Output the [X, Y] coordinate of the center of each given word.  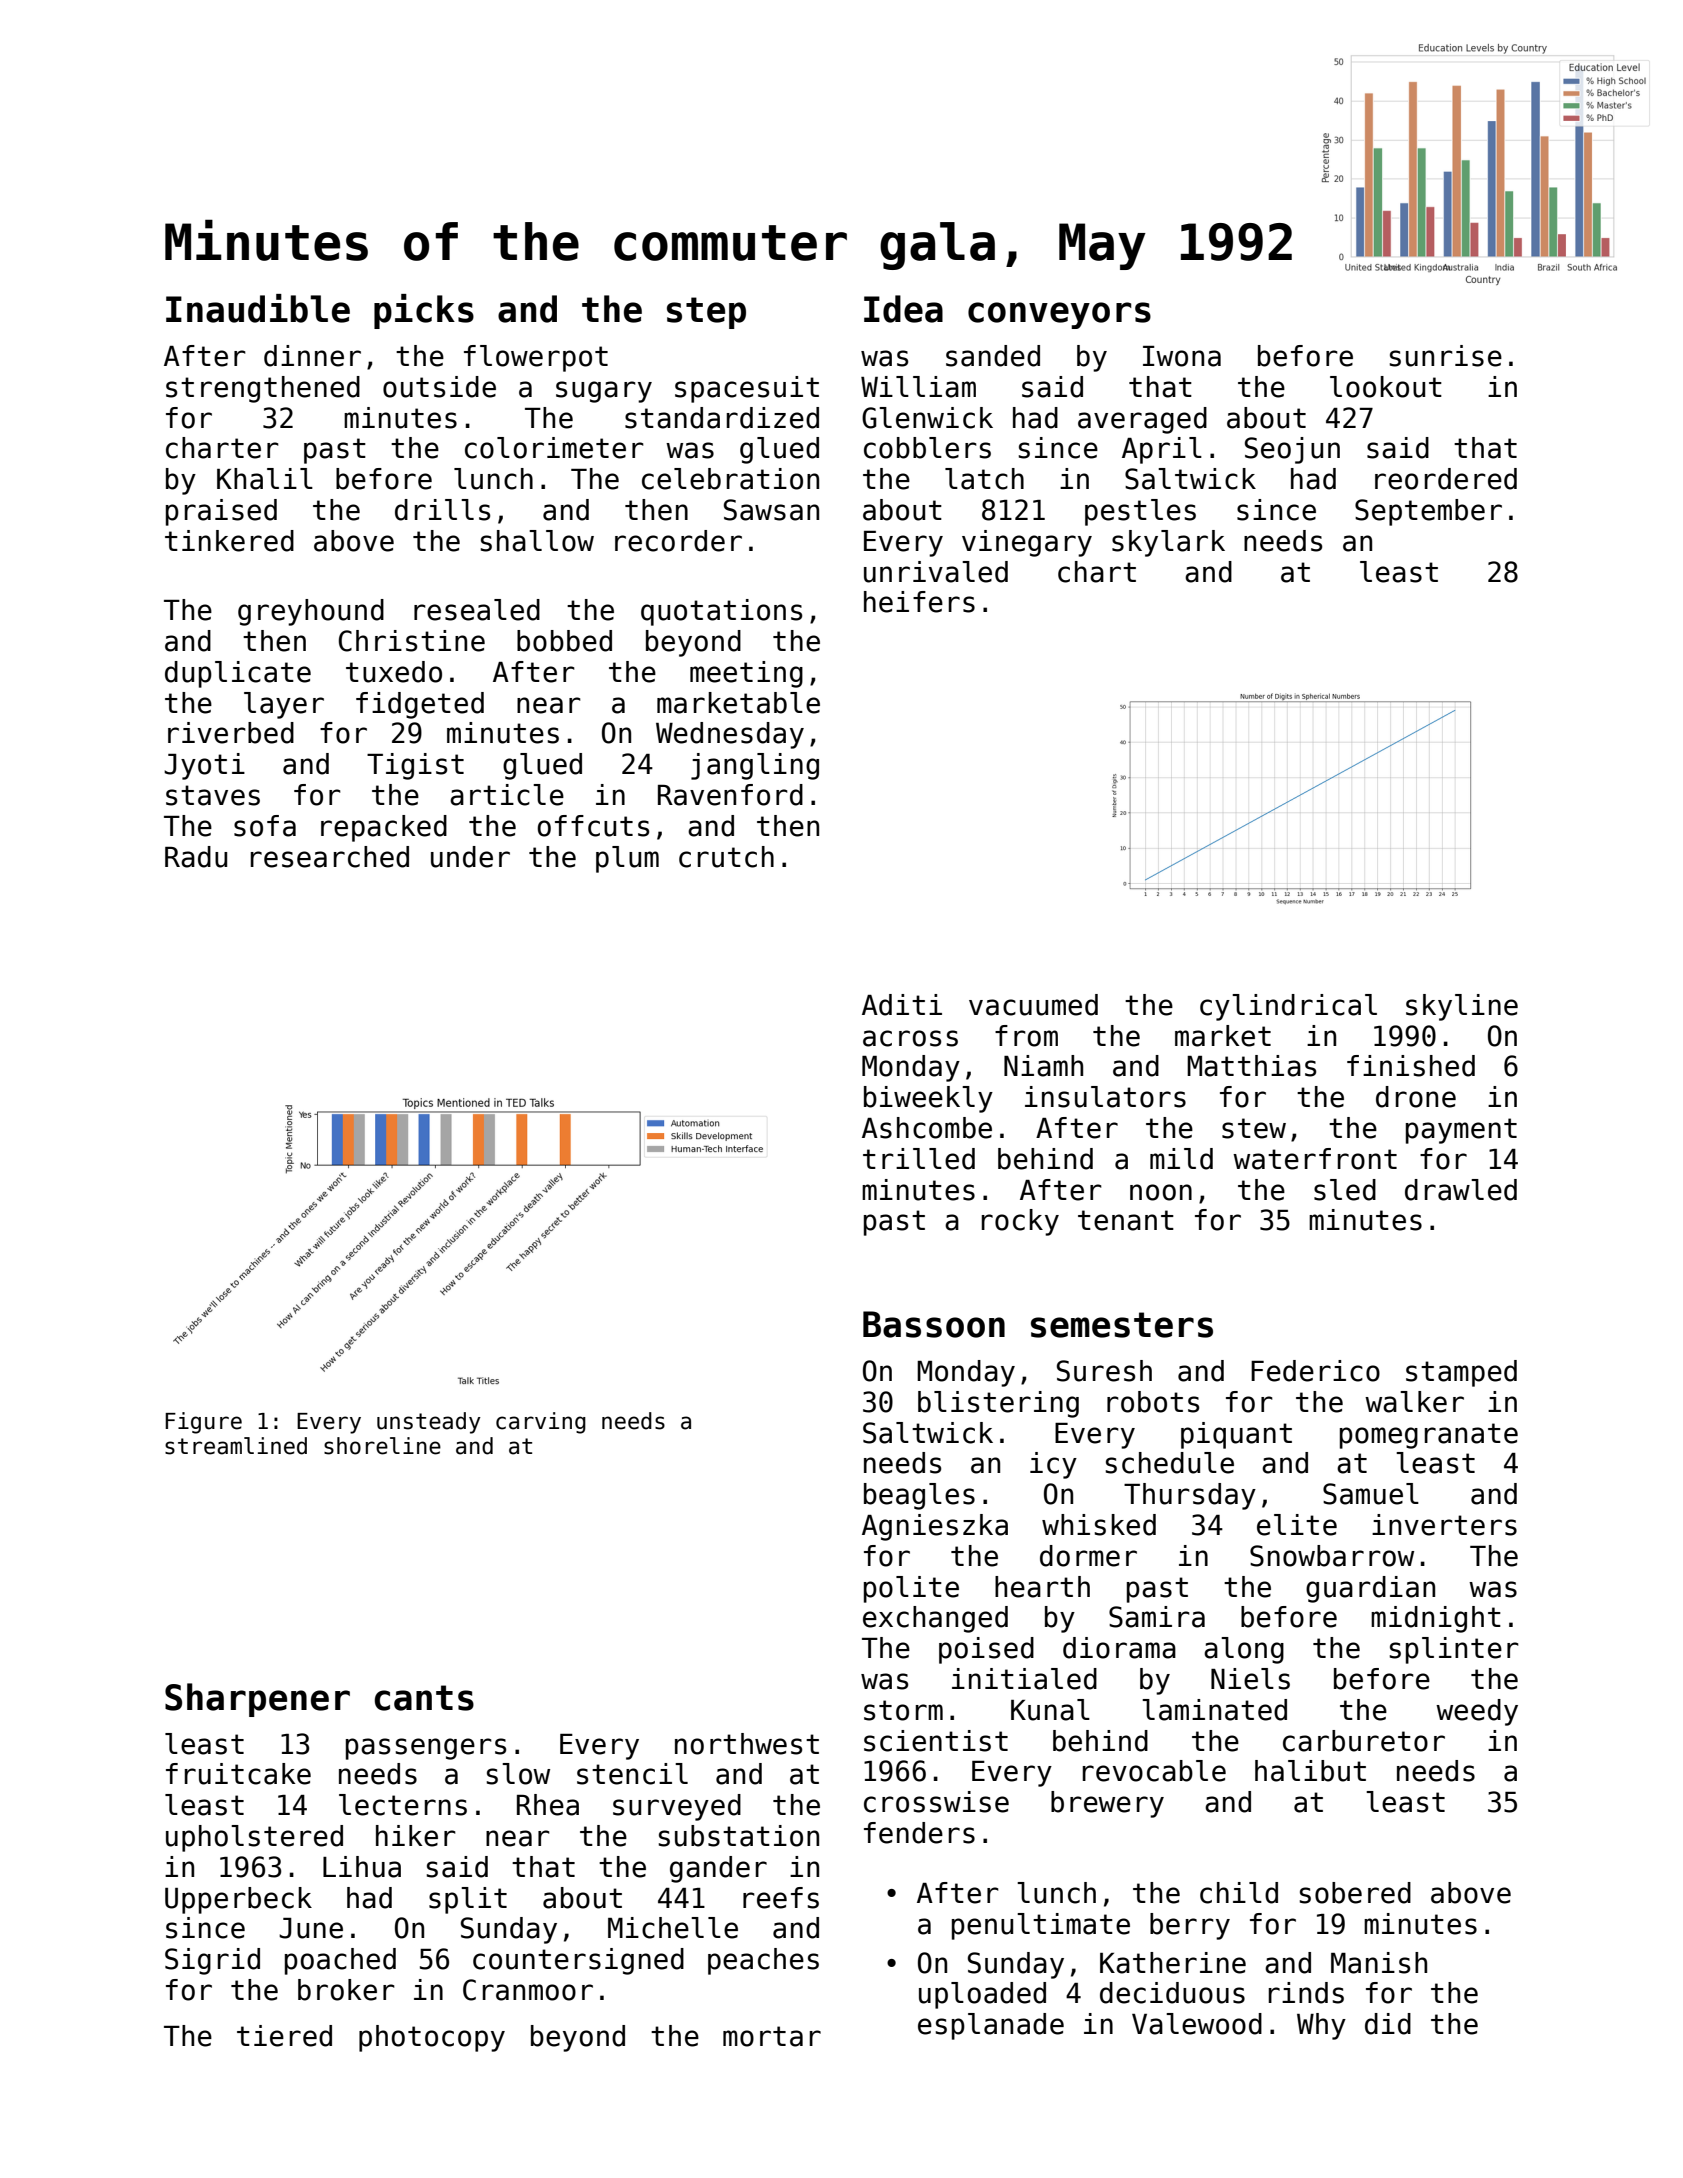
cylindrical [1288, 1007]
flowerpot [536, 358]
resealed [477, 610]
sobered [1355, 1893]
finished [1411, 1066]
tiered [284, 2036]
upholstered [254, 1838]
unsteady [429, 1423]
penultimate [1041, 1926]
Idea [903, 309]
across [910, 1038]
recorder [678, 541]
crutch [726, 857]
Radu [196, 857]
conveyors [1059, 315]
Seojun [1292, 450]
